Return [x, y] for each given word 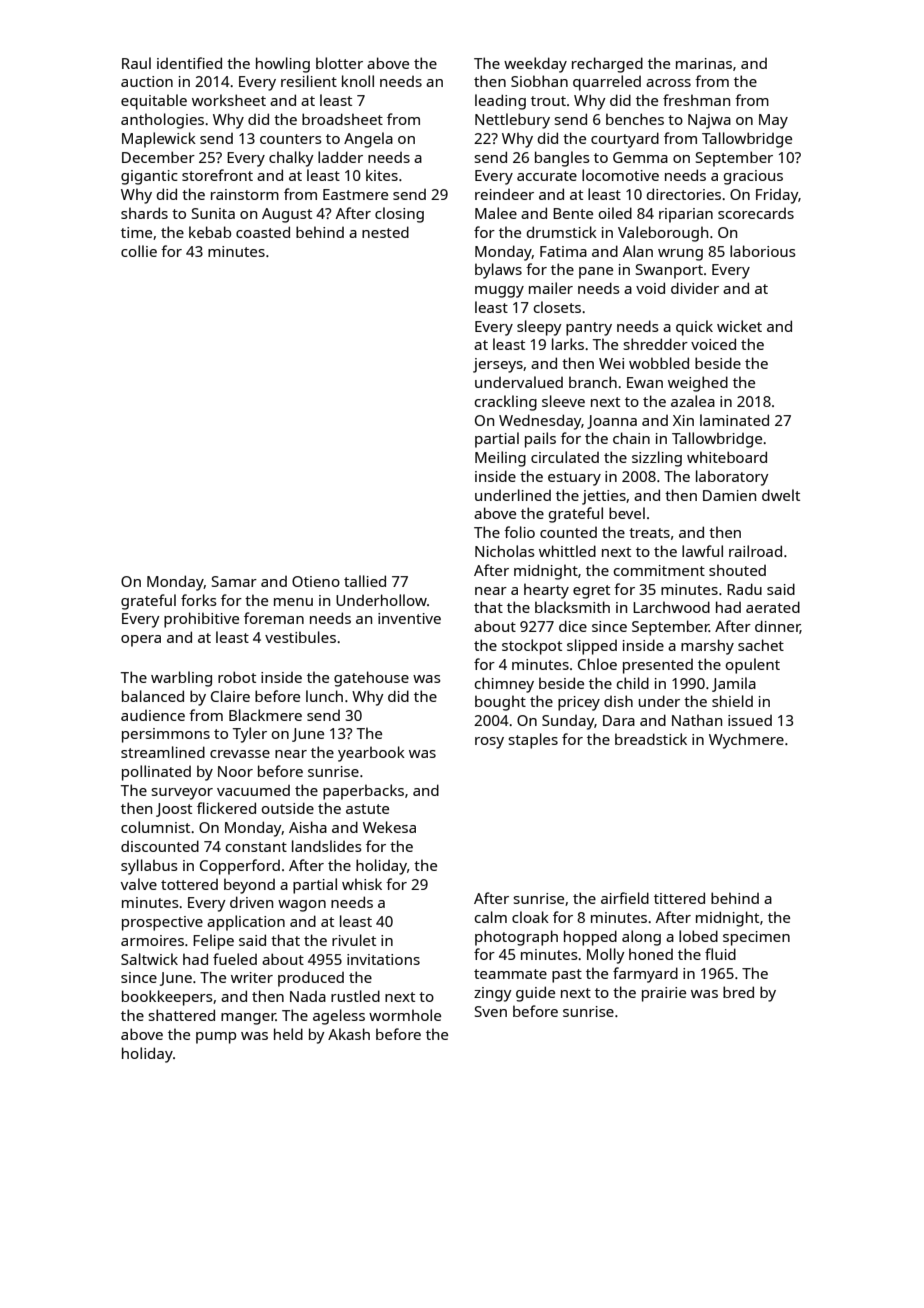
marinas [704, 63]
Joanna [612, 422]
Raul [136, 63]
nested [385, 232]
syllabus [149, 867]
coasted [263, 232]
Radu [744, 589]
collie [139, 251]
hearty [546, 591]
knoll [358, 81]
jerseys [498, 365]
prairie [664, 994]
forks [199, 600]
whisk [362, 884]
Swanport [669, 271]
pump [216, 1038]
